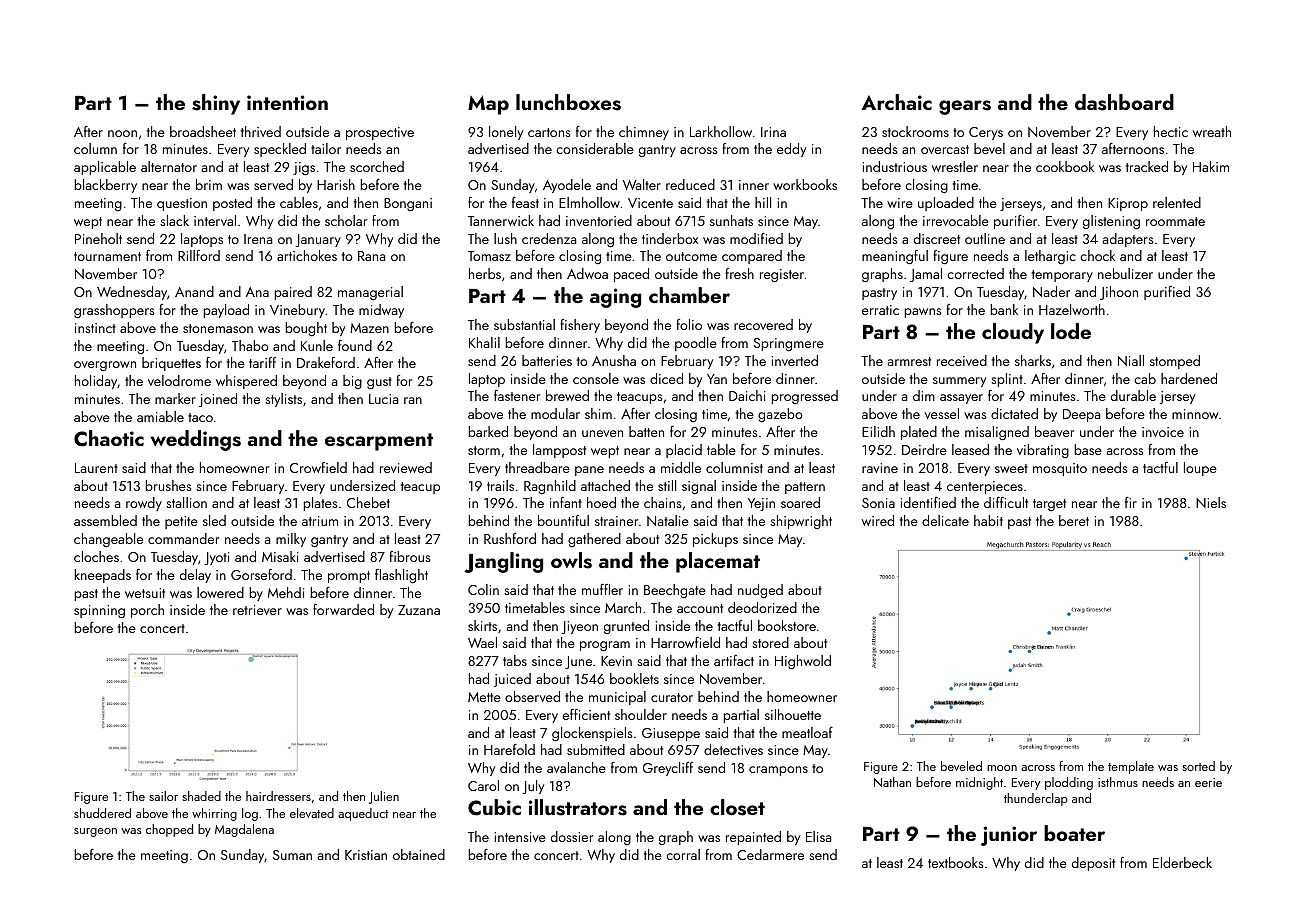 The image size is (1308, 924). Describe the element at coordinates (287, 102) in the screenshot. I see `intention` at that location.
